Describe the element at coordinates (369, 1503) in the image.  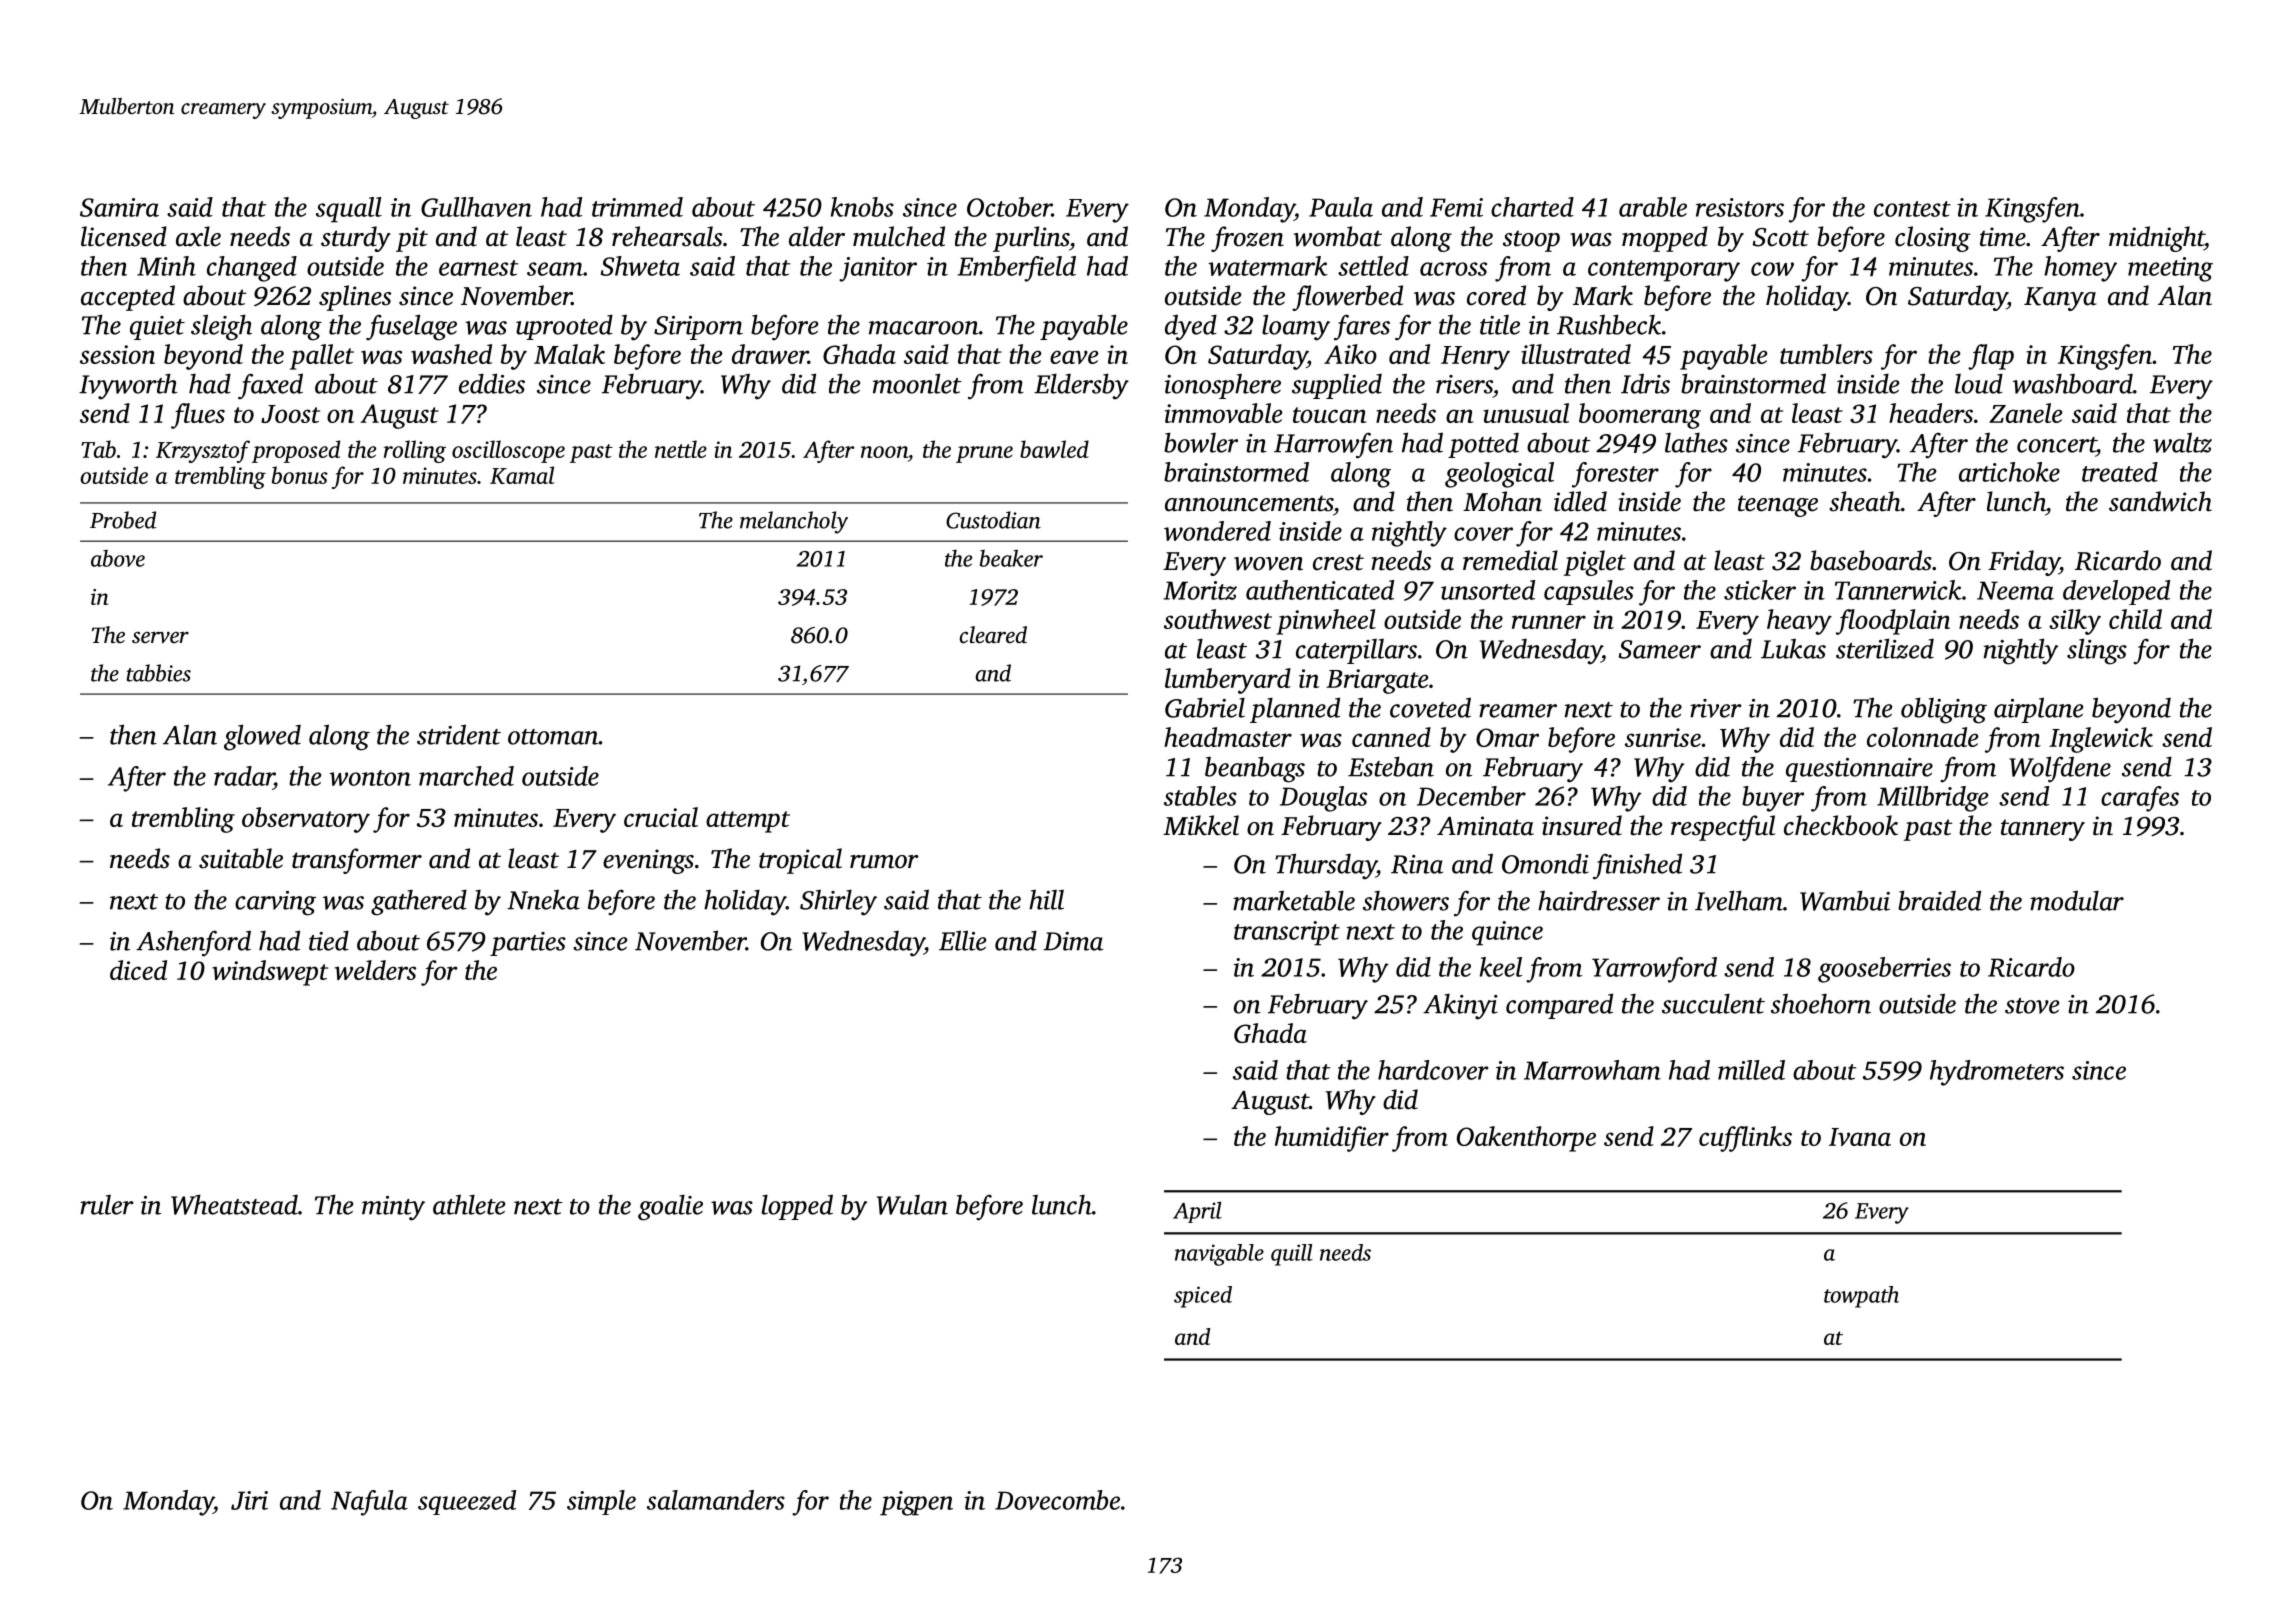
I see `Nafula` at that location.
